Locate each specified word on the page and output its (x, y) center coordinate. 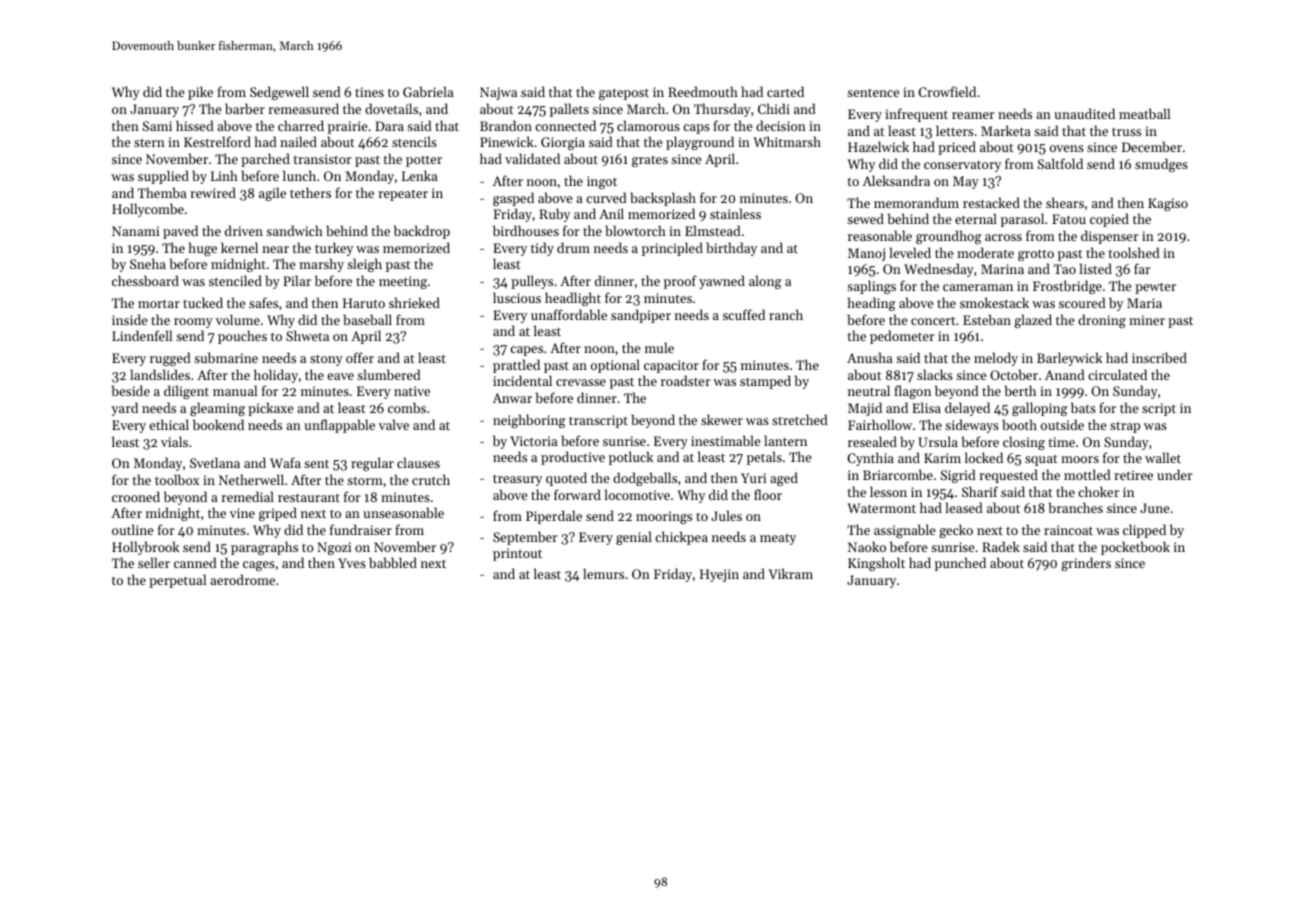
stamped (765, 382)
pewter (1155, 288)
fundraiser (361, 529)
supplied (163, 177)
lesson (888, 491)
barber (245, 108)
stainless (735, 213)
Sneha (148, 263)
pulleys (532, 282)
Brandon (506, 125)
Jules (726, 515)
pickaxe (270, 409)
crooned (136, 496)
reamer (973, 115)
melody (996, 359)
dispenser (1109, 237)
